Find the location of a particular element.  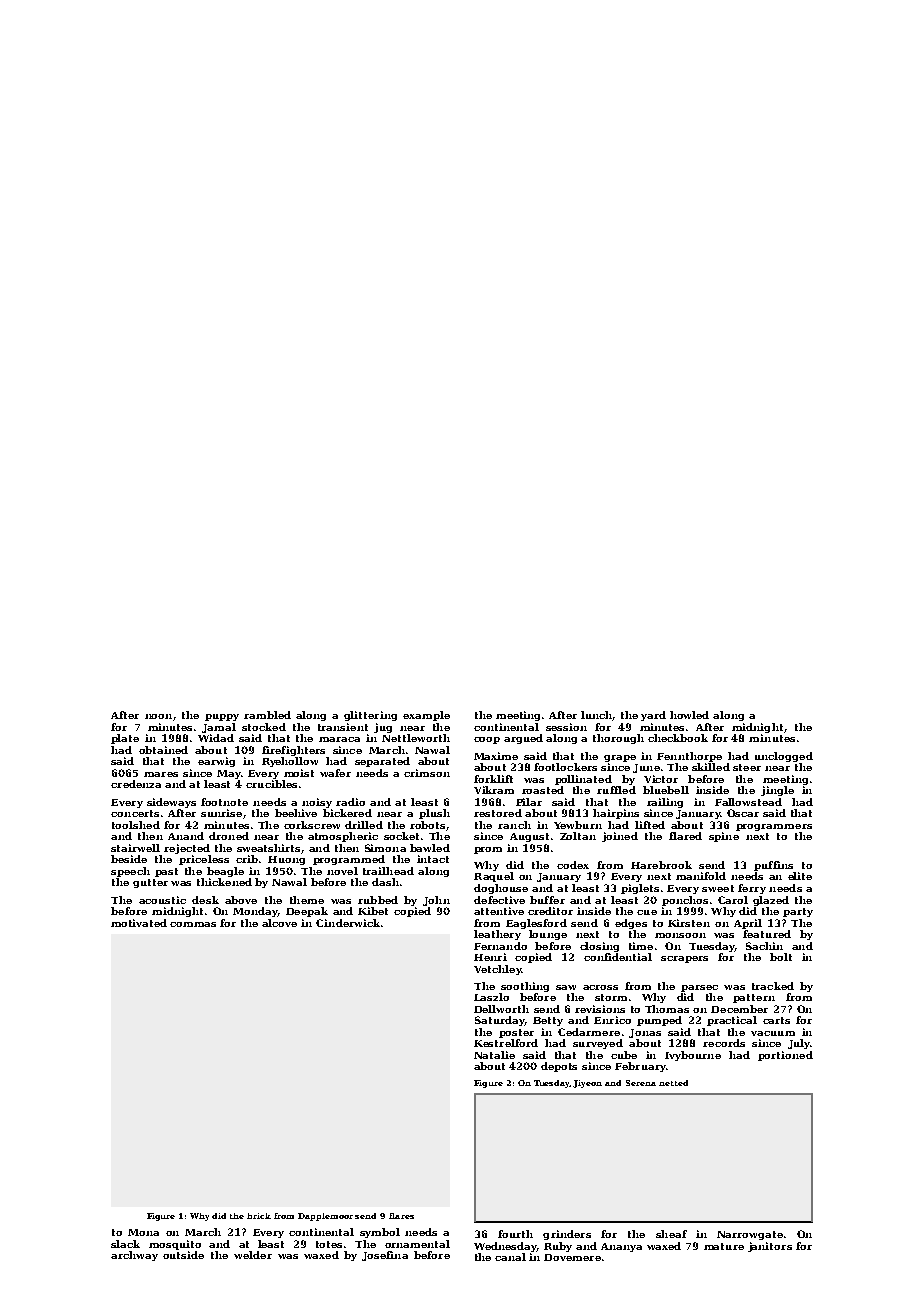

Kestrelford is located at coordinates (506, 1043).
